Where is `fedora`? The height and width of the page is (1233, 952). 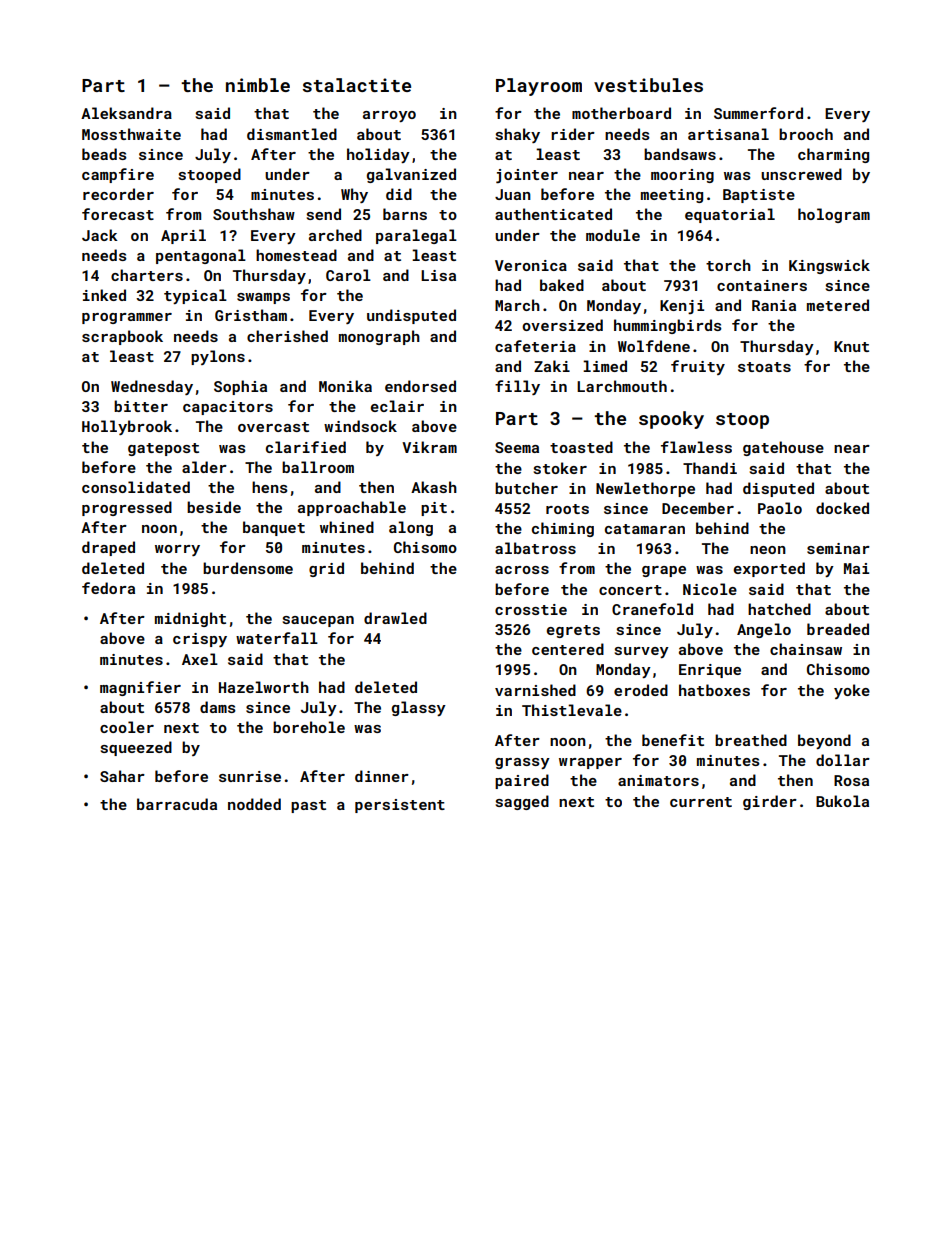
fedora is located at coordinates (108, 588).
